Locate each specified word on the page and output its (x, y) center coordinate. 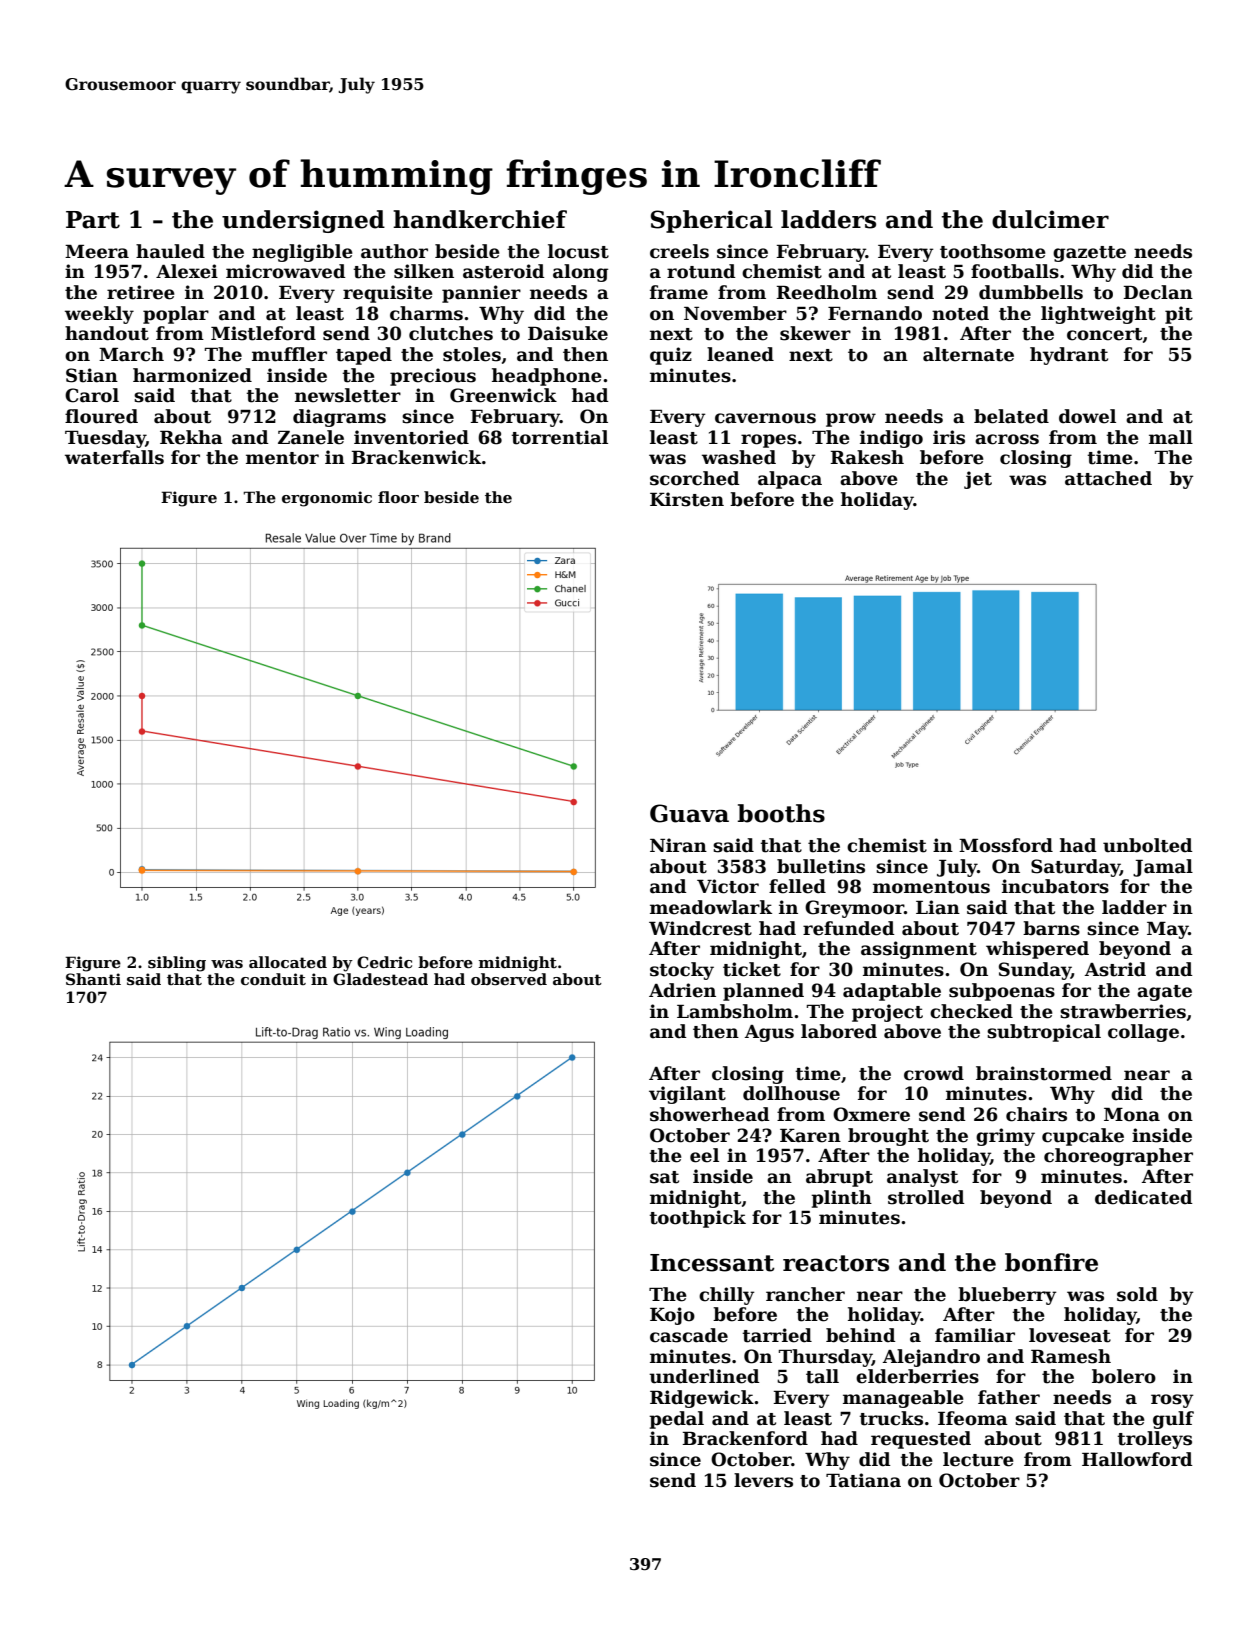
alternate (968, 354)
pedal (676, 1420)
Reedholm (826, 292)
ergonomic (327, 499)
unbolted (1148, 845)
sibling (177, 964)
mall (1171, 437)
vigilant (687, 1095)
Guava (689, 813)
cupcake (1083, 1137)
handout (107, 333)
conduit (273, 979)
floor (398, 497)
